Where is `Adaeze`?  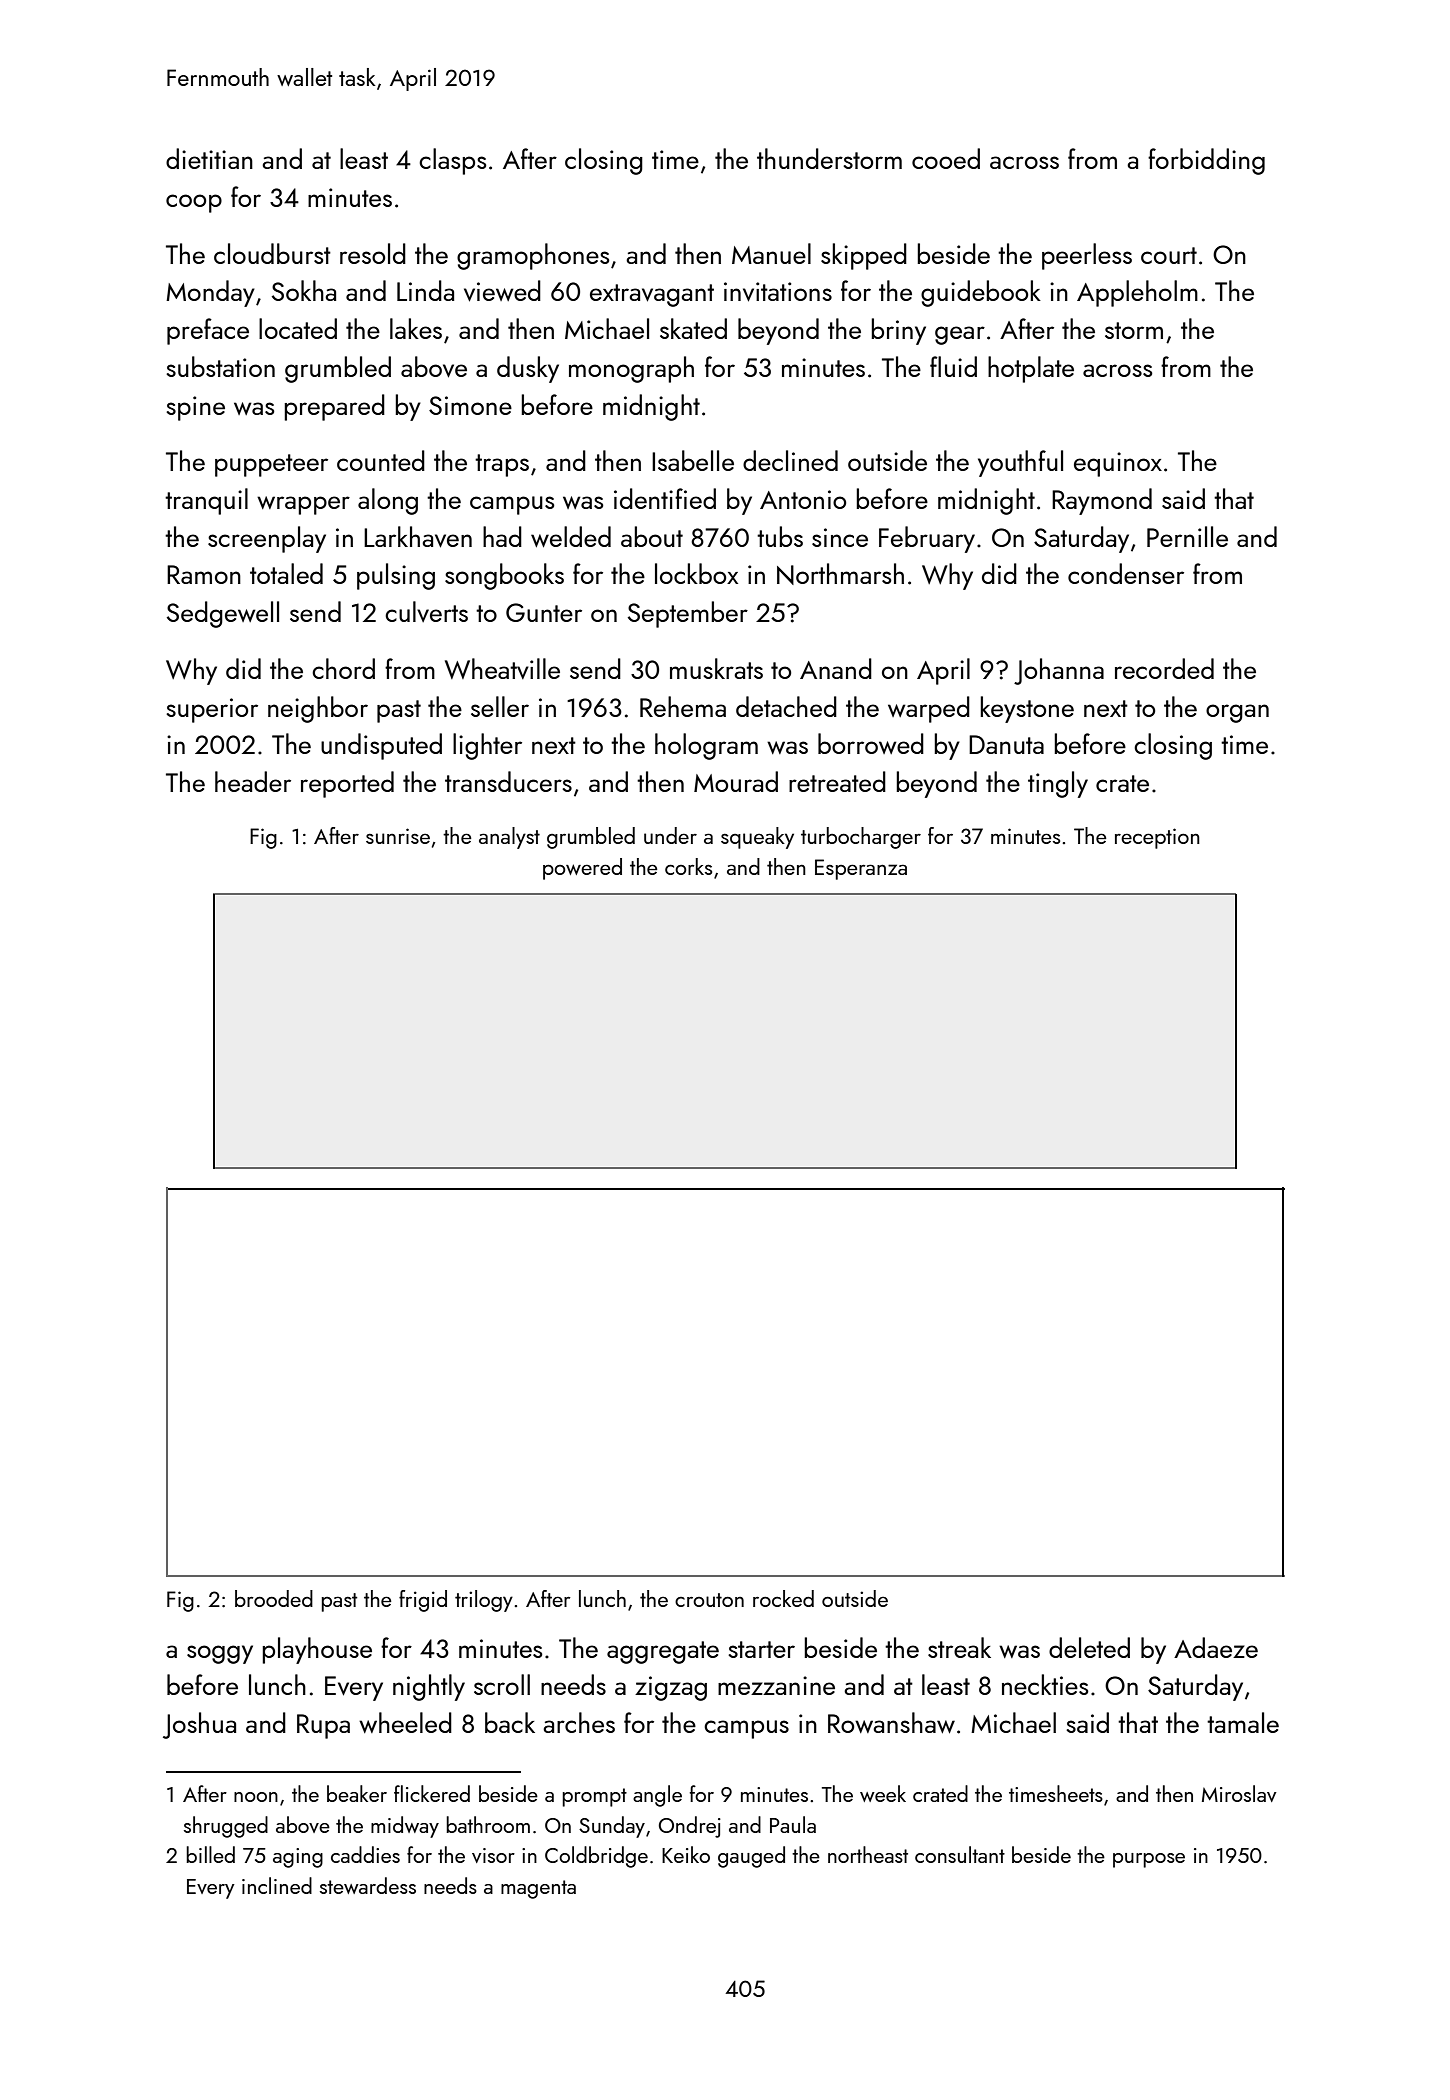
Adaeze is located at coordinates (1216, 1647).
